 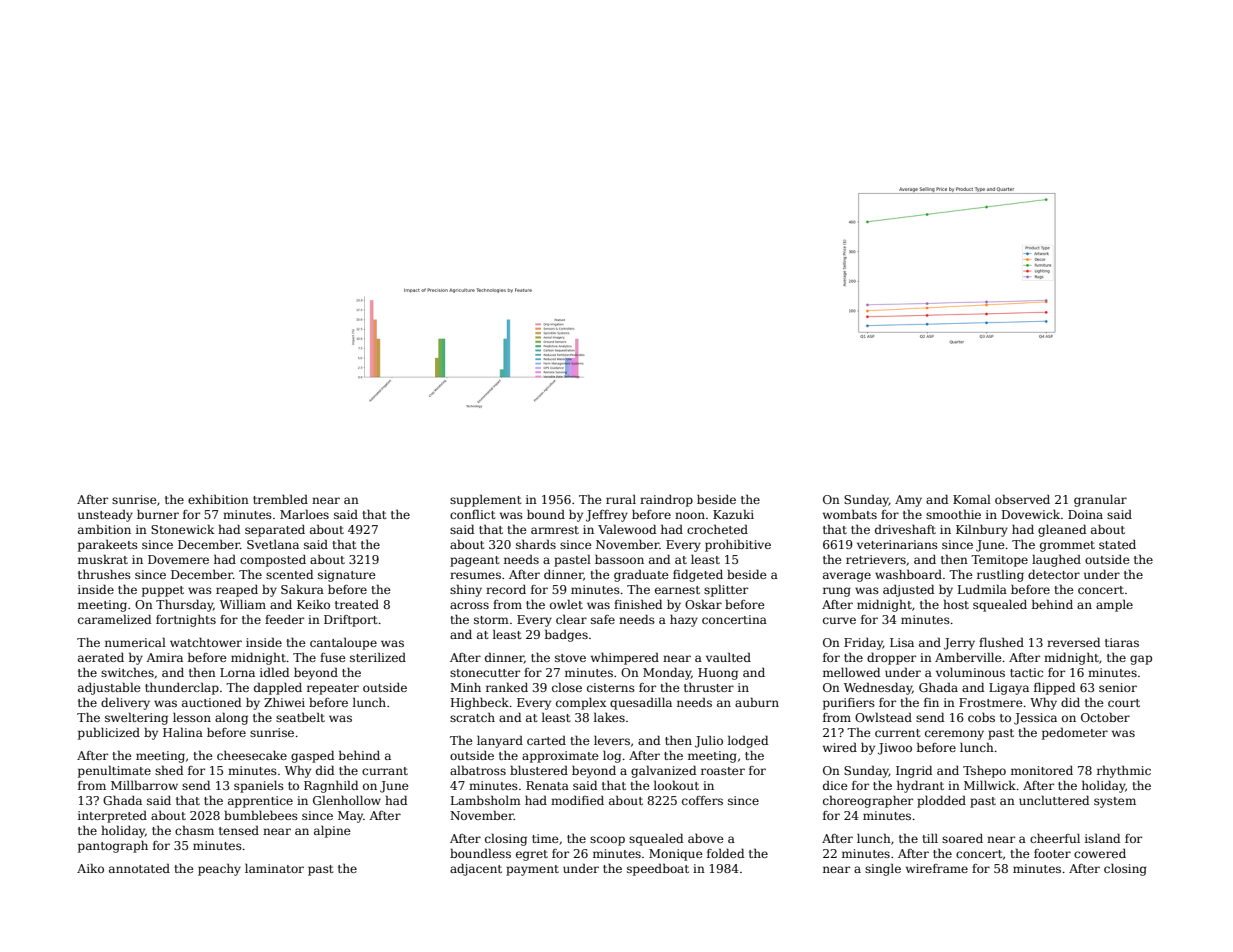 I want to click on dappled, so click(x=278, y=688).
